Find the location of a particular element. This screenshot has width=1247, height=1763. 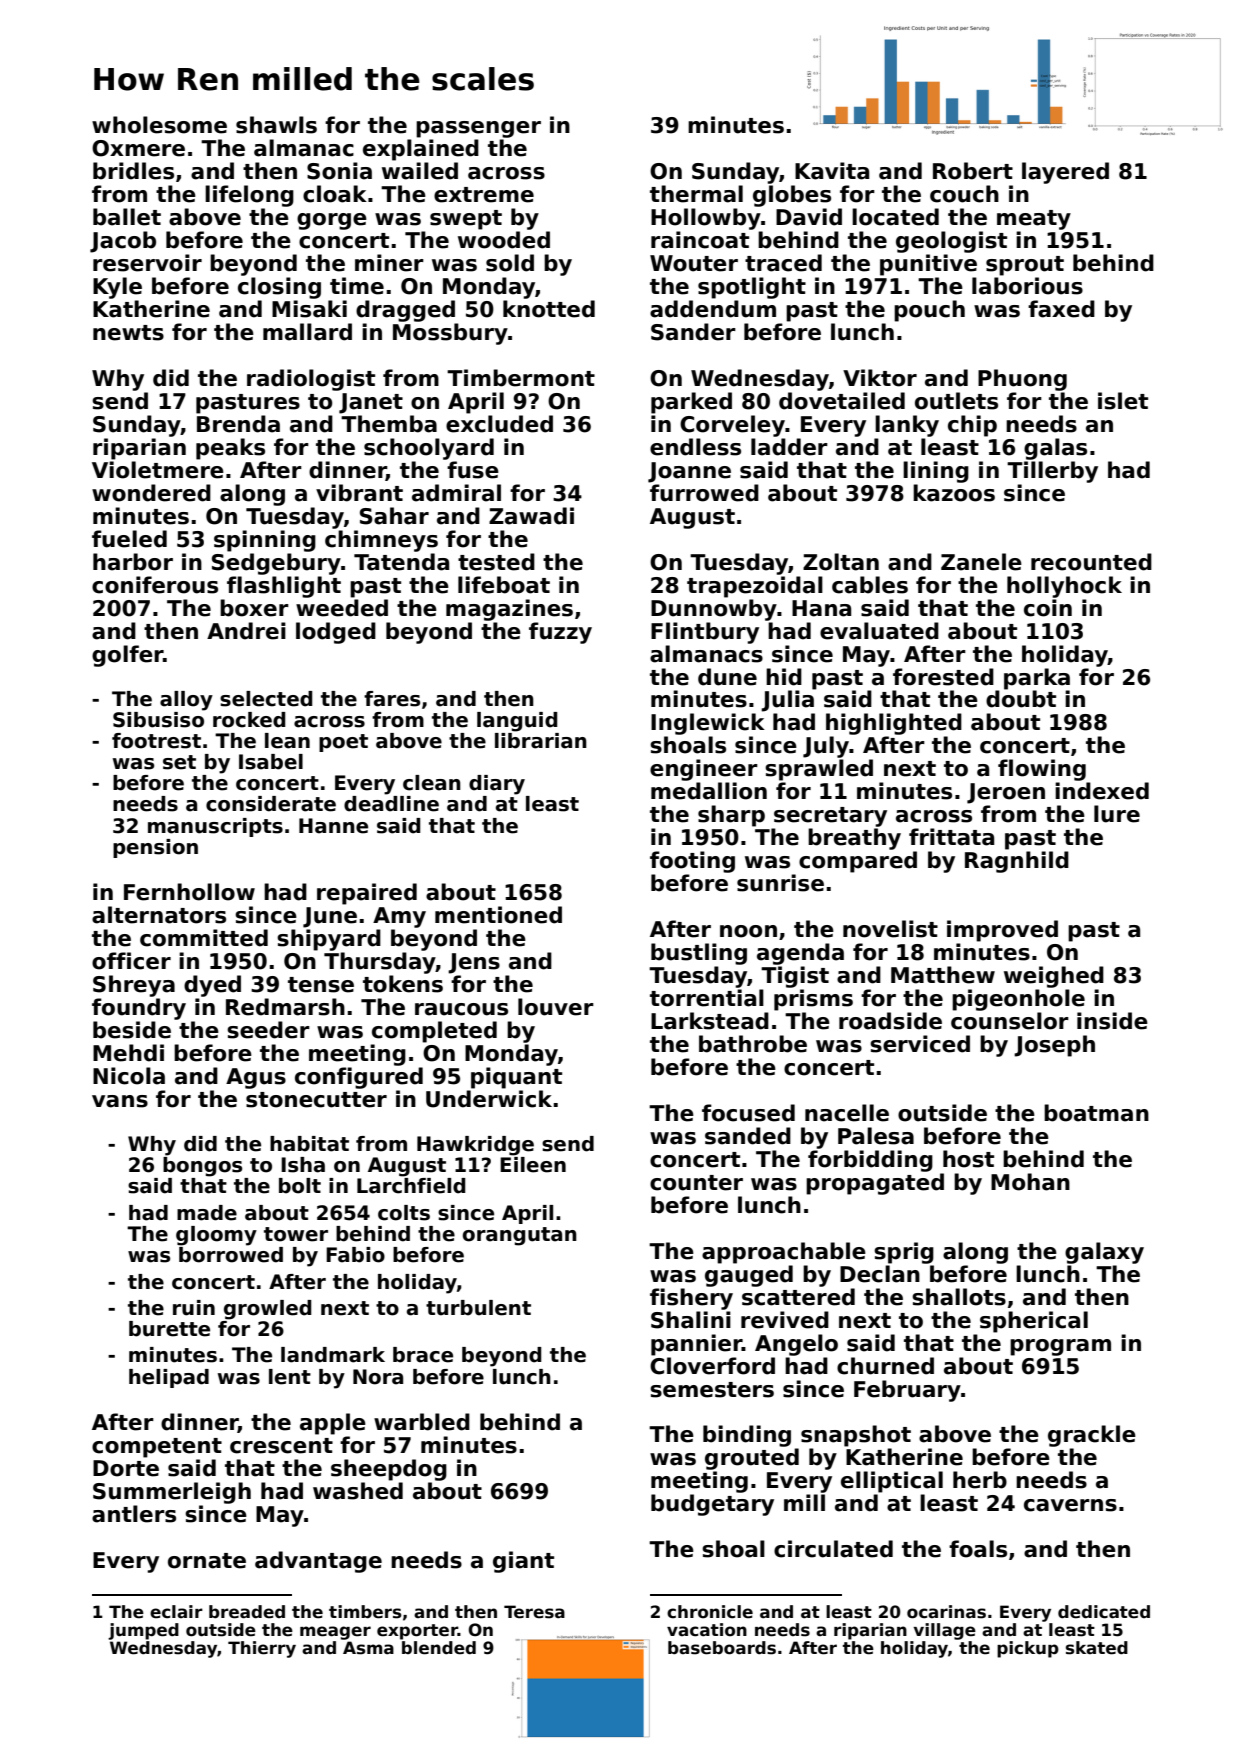

excluded is located at coordinates (499, 424).
